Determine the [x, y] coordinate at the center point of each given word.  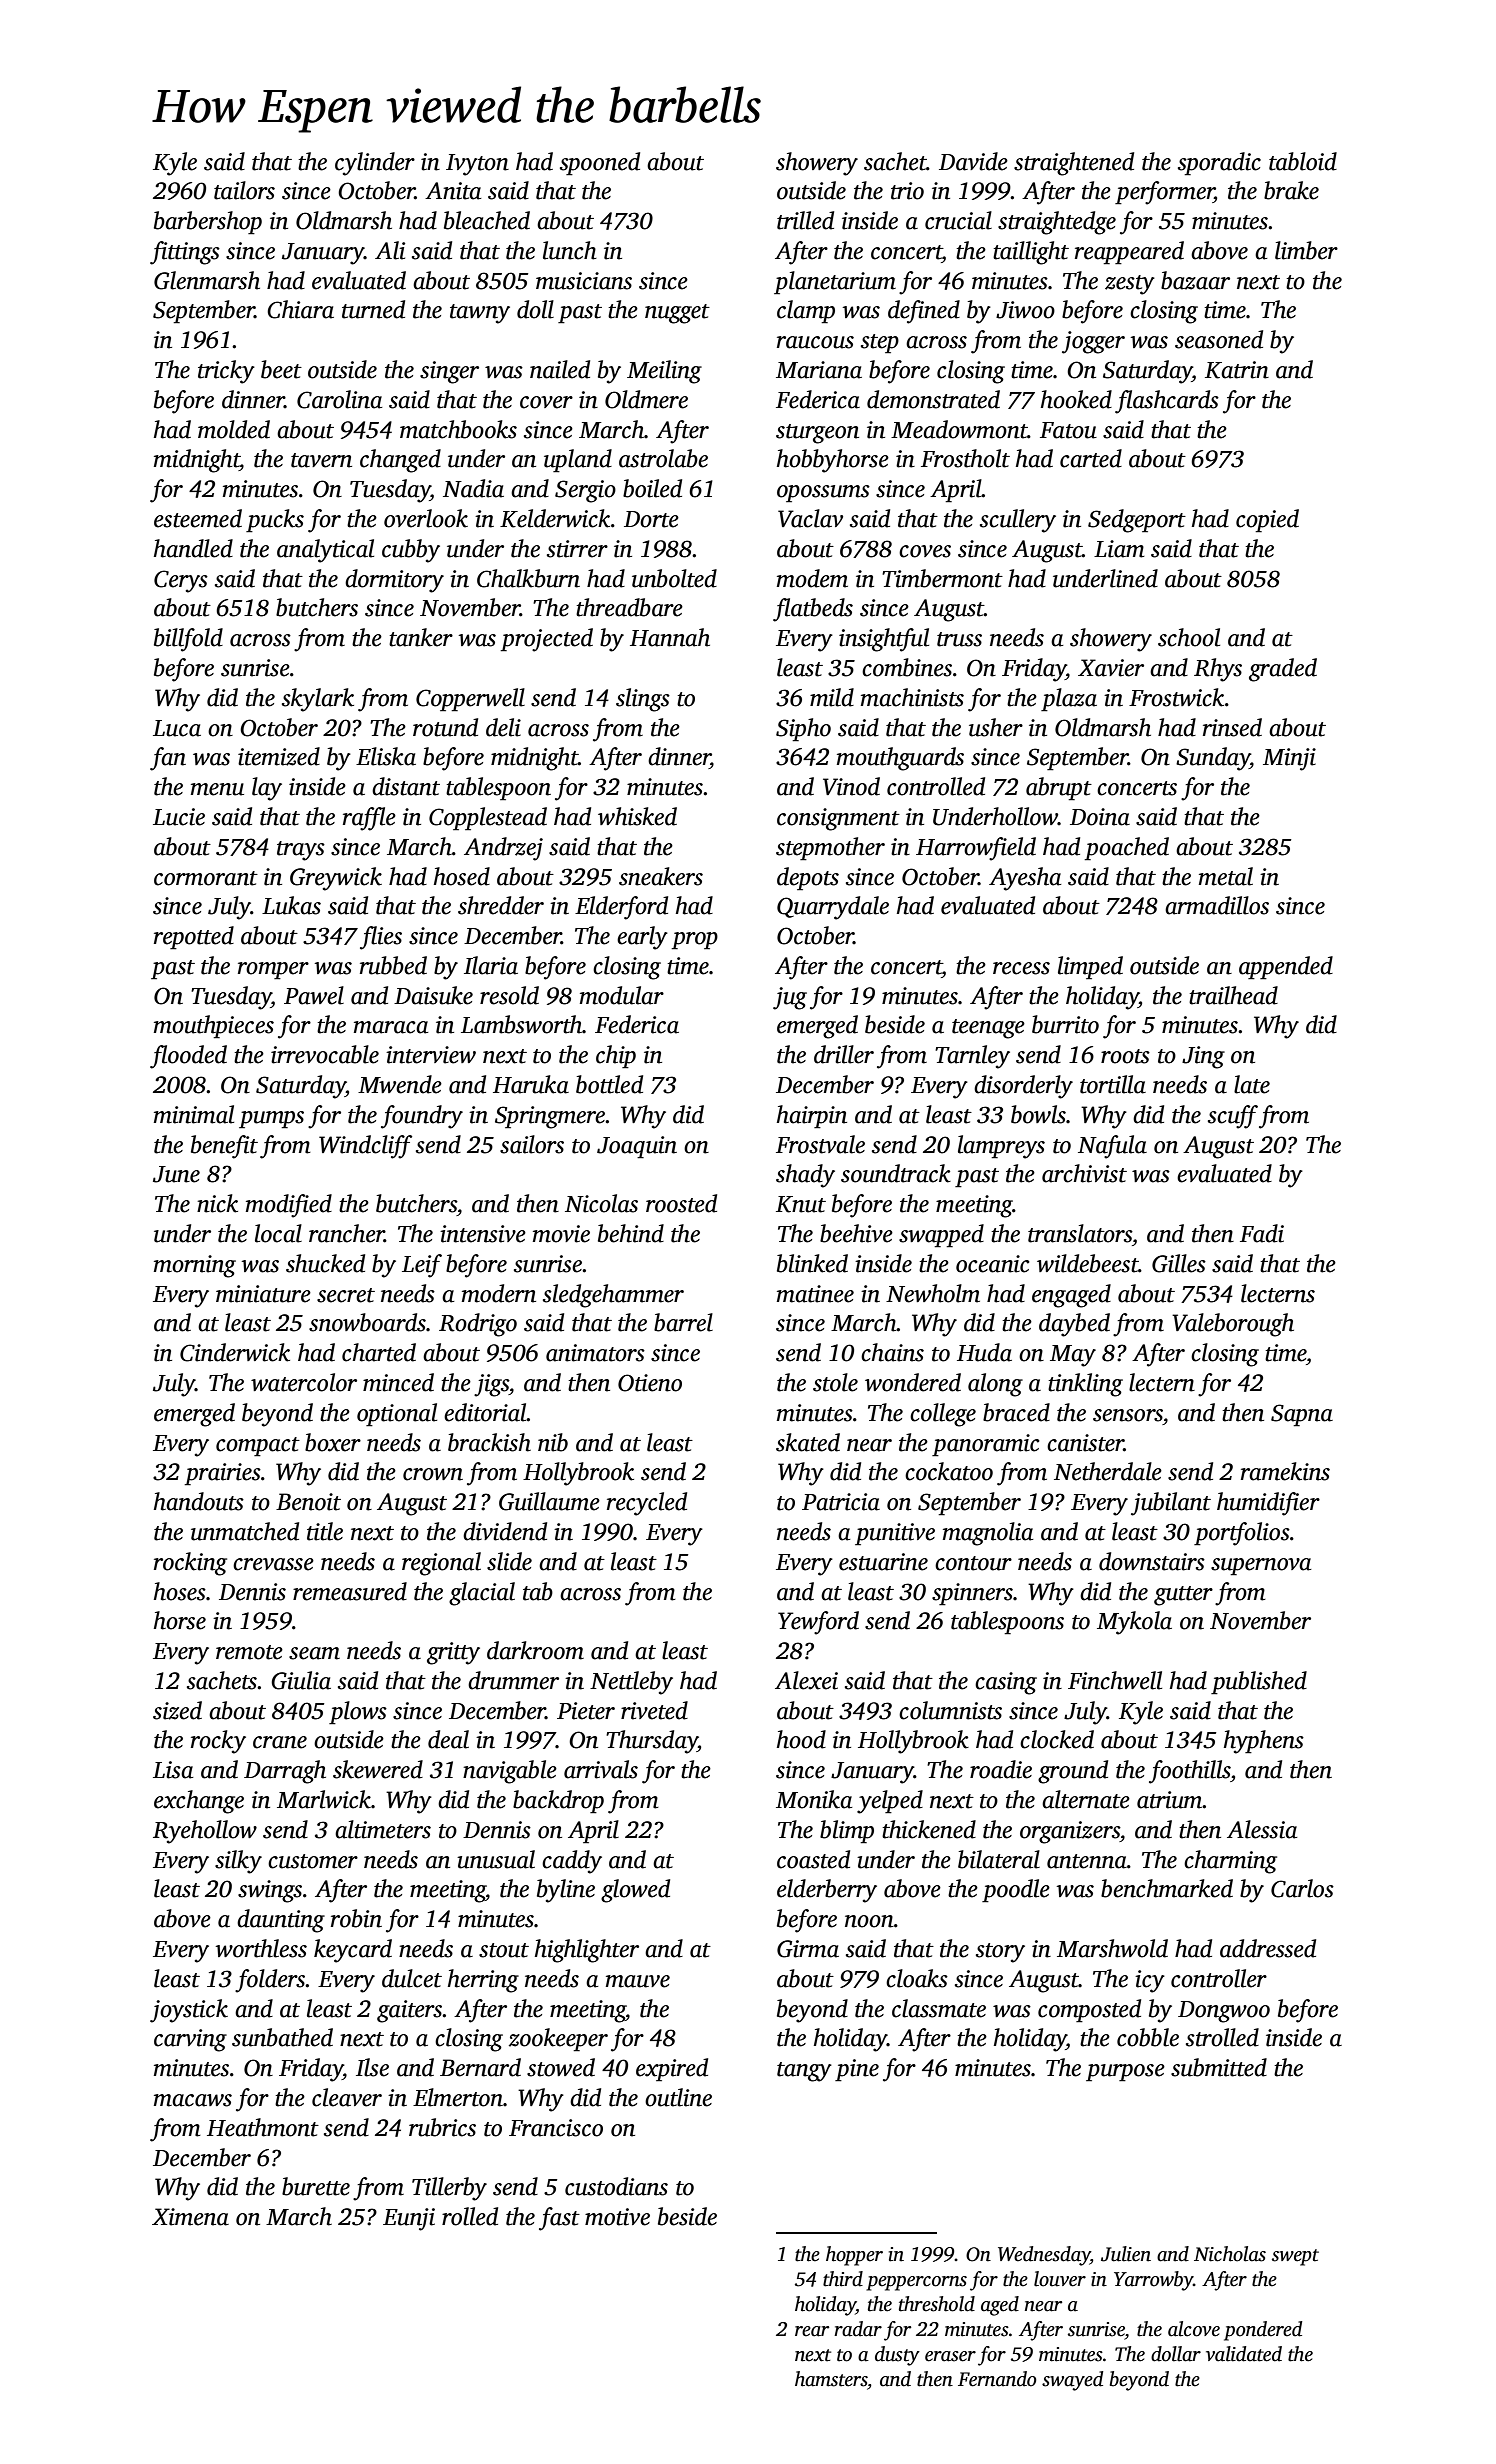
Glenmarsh [207, 280]
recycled [647, 1504]
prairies [223, 1474]
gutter [1183, 1596]
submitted [1219, 2067]
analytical [325, 551]
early [642, 938]
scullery [1018, 521]
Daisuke [433, 995]
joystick [189, 2011]
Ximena [190, 2217]
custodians [616, 2186]
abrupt [1059, 789]
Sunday [1213, 759]
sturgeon [817, 434]
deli [503, 727]
